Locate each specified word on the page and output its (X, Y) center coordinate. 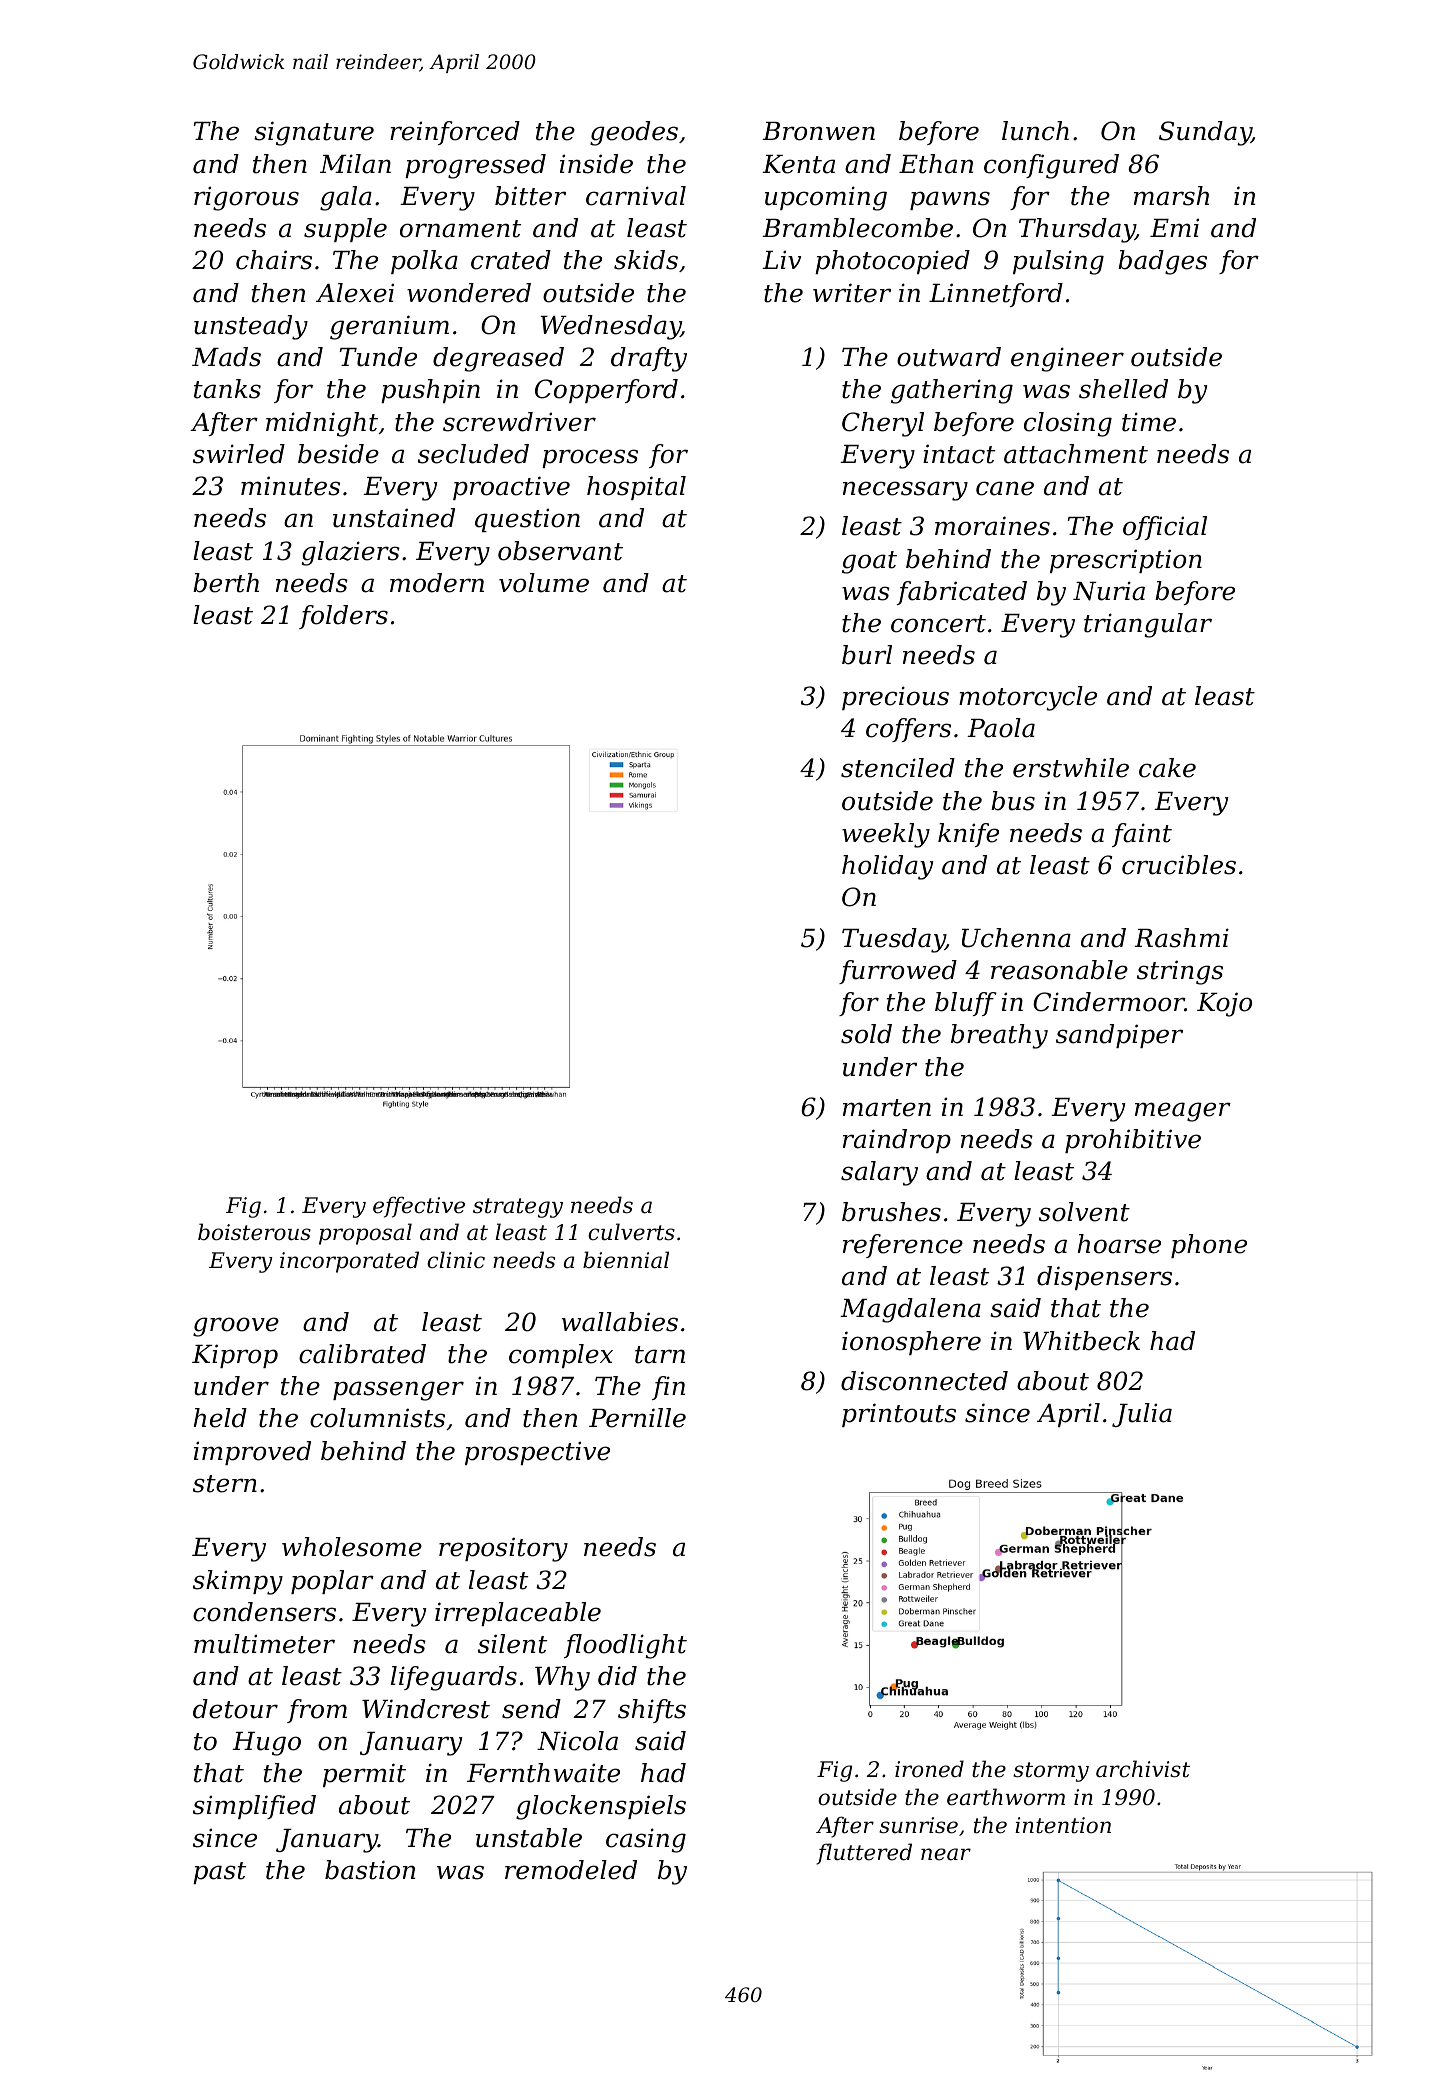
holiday (887, 867)
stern (225, 1484)
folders (343, 617)
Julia (1142, 1415)
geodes (634, 133)
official (1165, 528)
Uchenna (1016, 938)
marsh (1171, 196)
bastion (370, 1870)
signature (314, 133)
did (617, 1676)
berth (226, 583)
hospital (636, 488)
